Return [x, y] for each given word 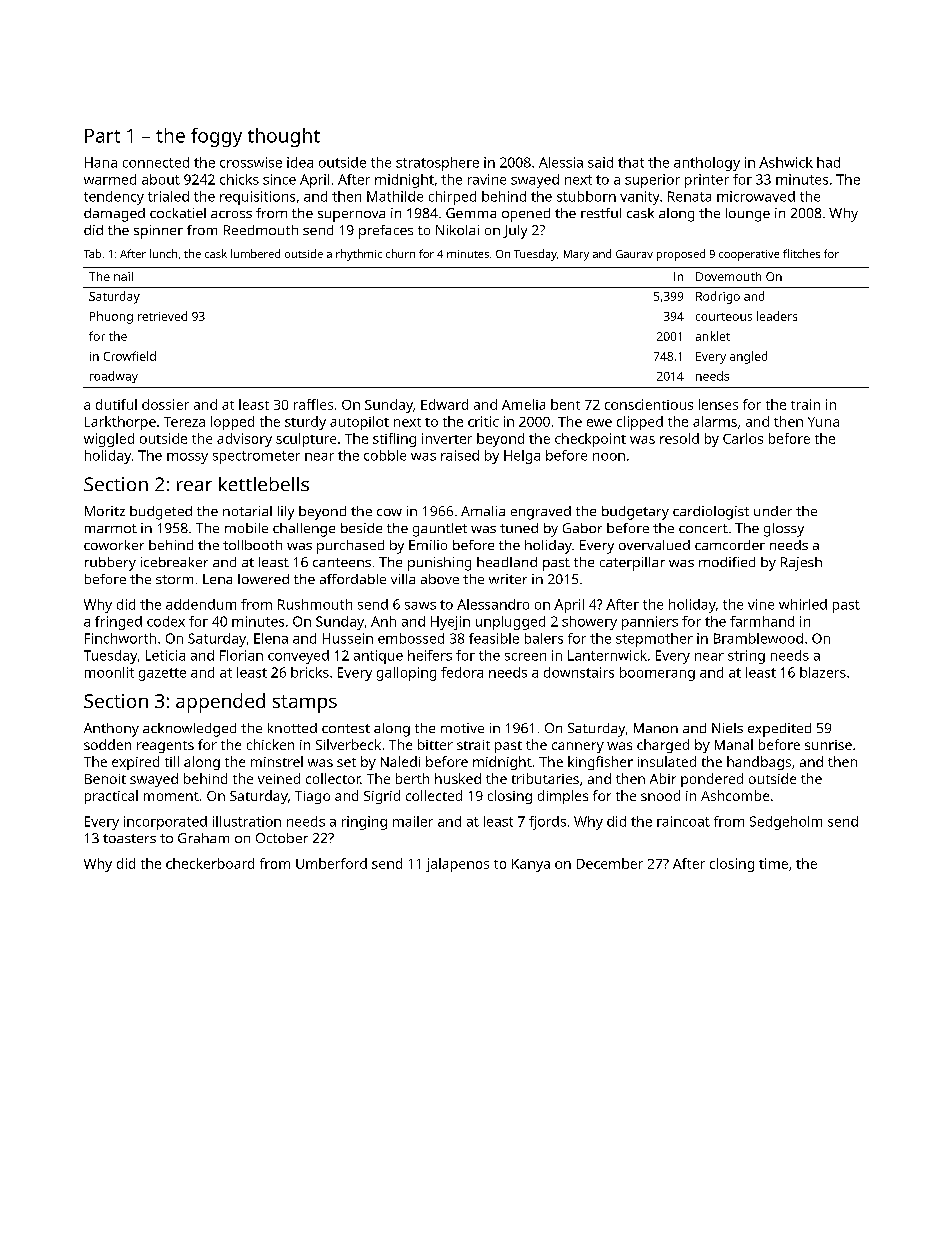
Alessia [561, 162]
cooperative [749, 255]
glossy [784, 530]
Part [102, 136]
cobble [385, 455]
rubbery [110, 564]
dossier [165, 404]
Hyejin [450, 623]
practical [111, 797]
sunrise [828, 745]
